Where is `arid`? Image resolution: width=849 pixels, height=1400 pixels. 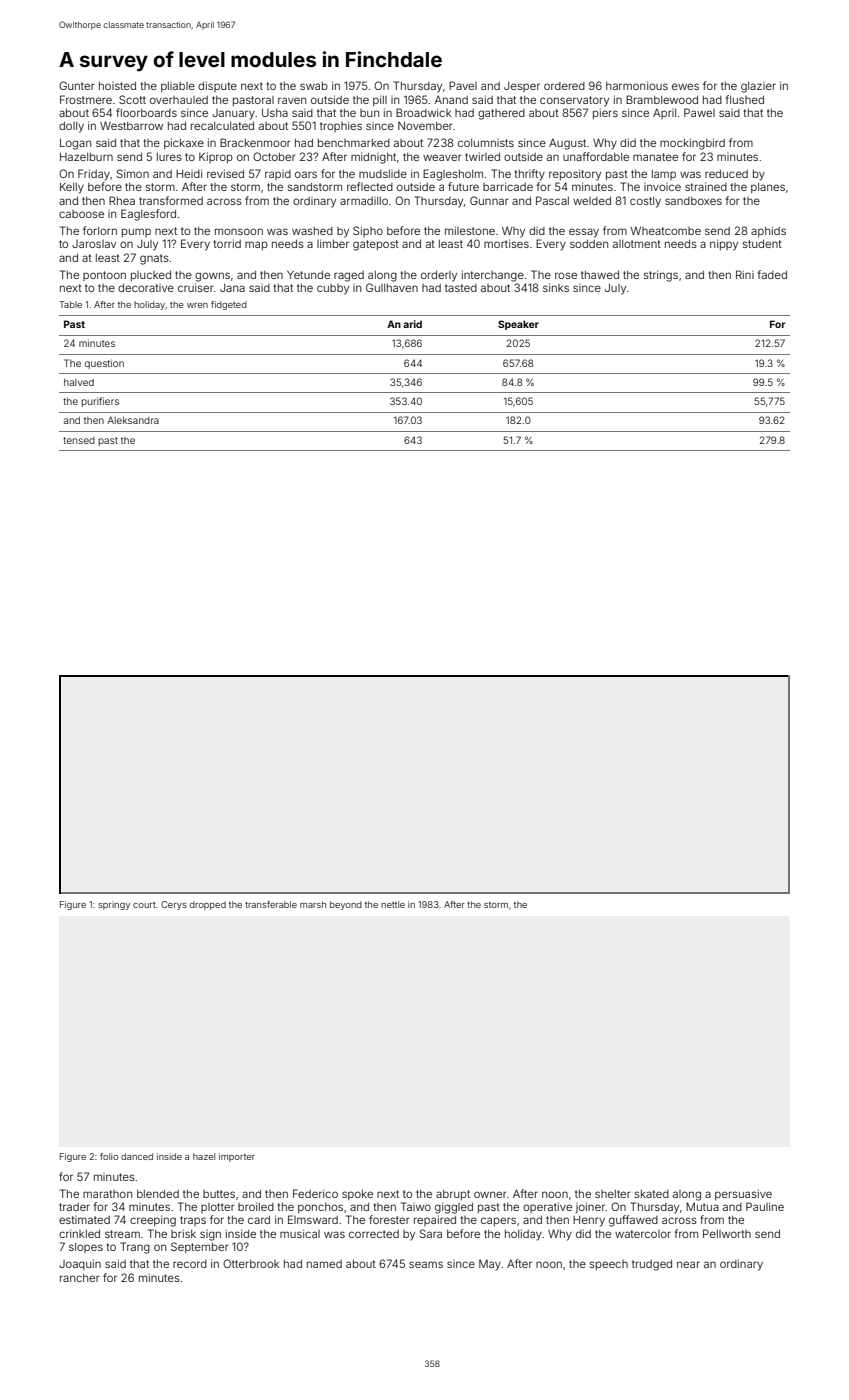
arid is located at coordinates (412, 324).
